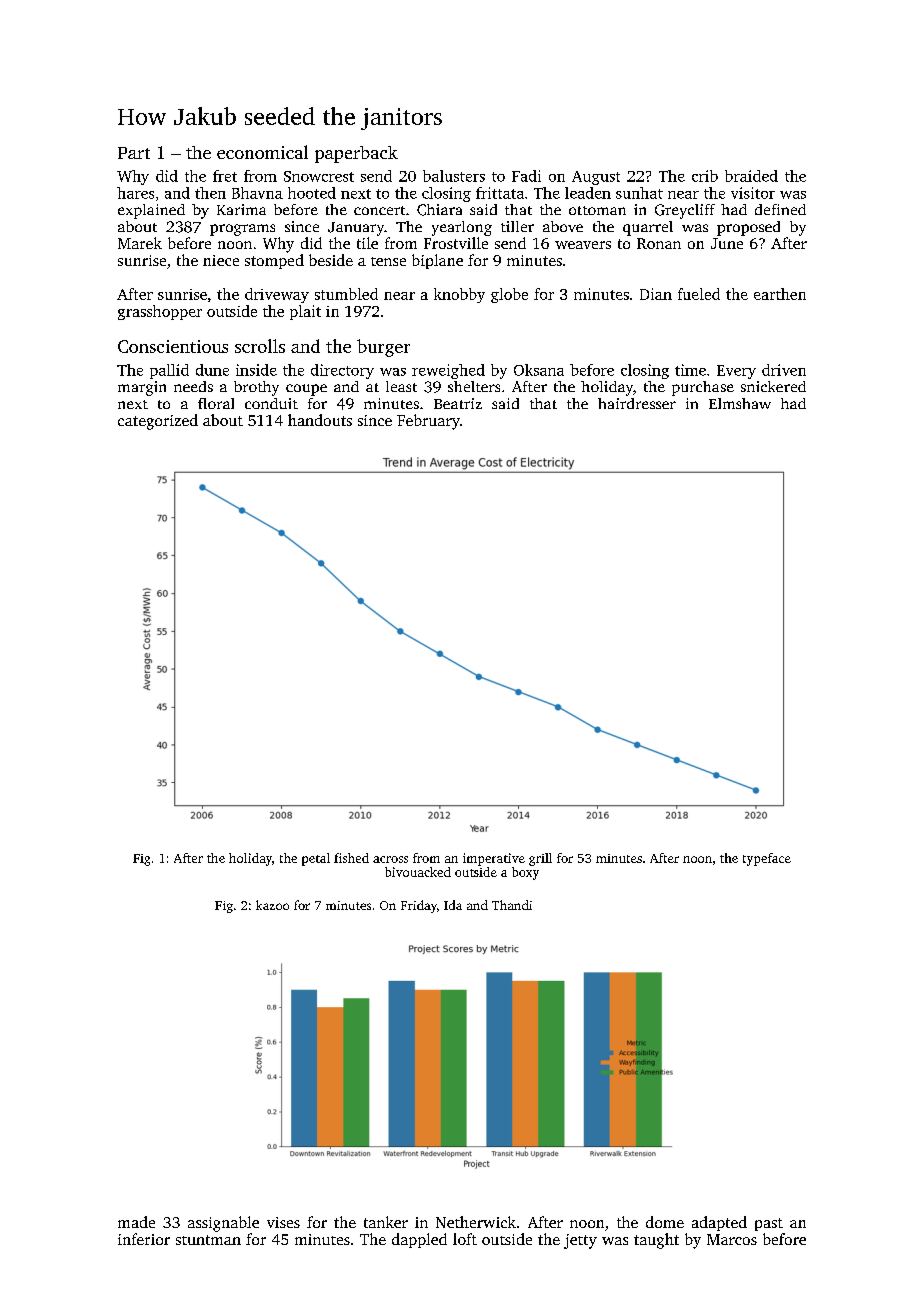  Describe the element at coordinates (512, 905) in the image. I see `Thandi` at that location.
